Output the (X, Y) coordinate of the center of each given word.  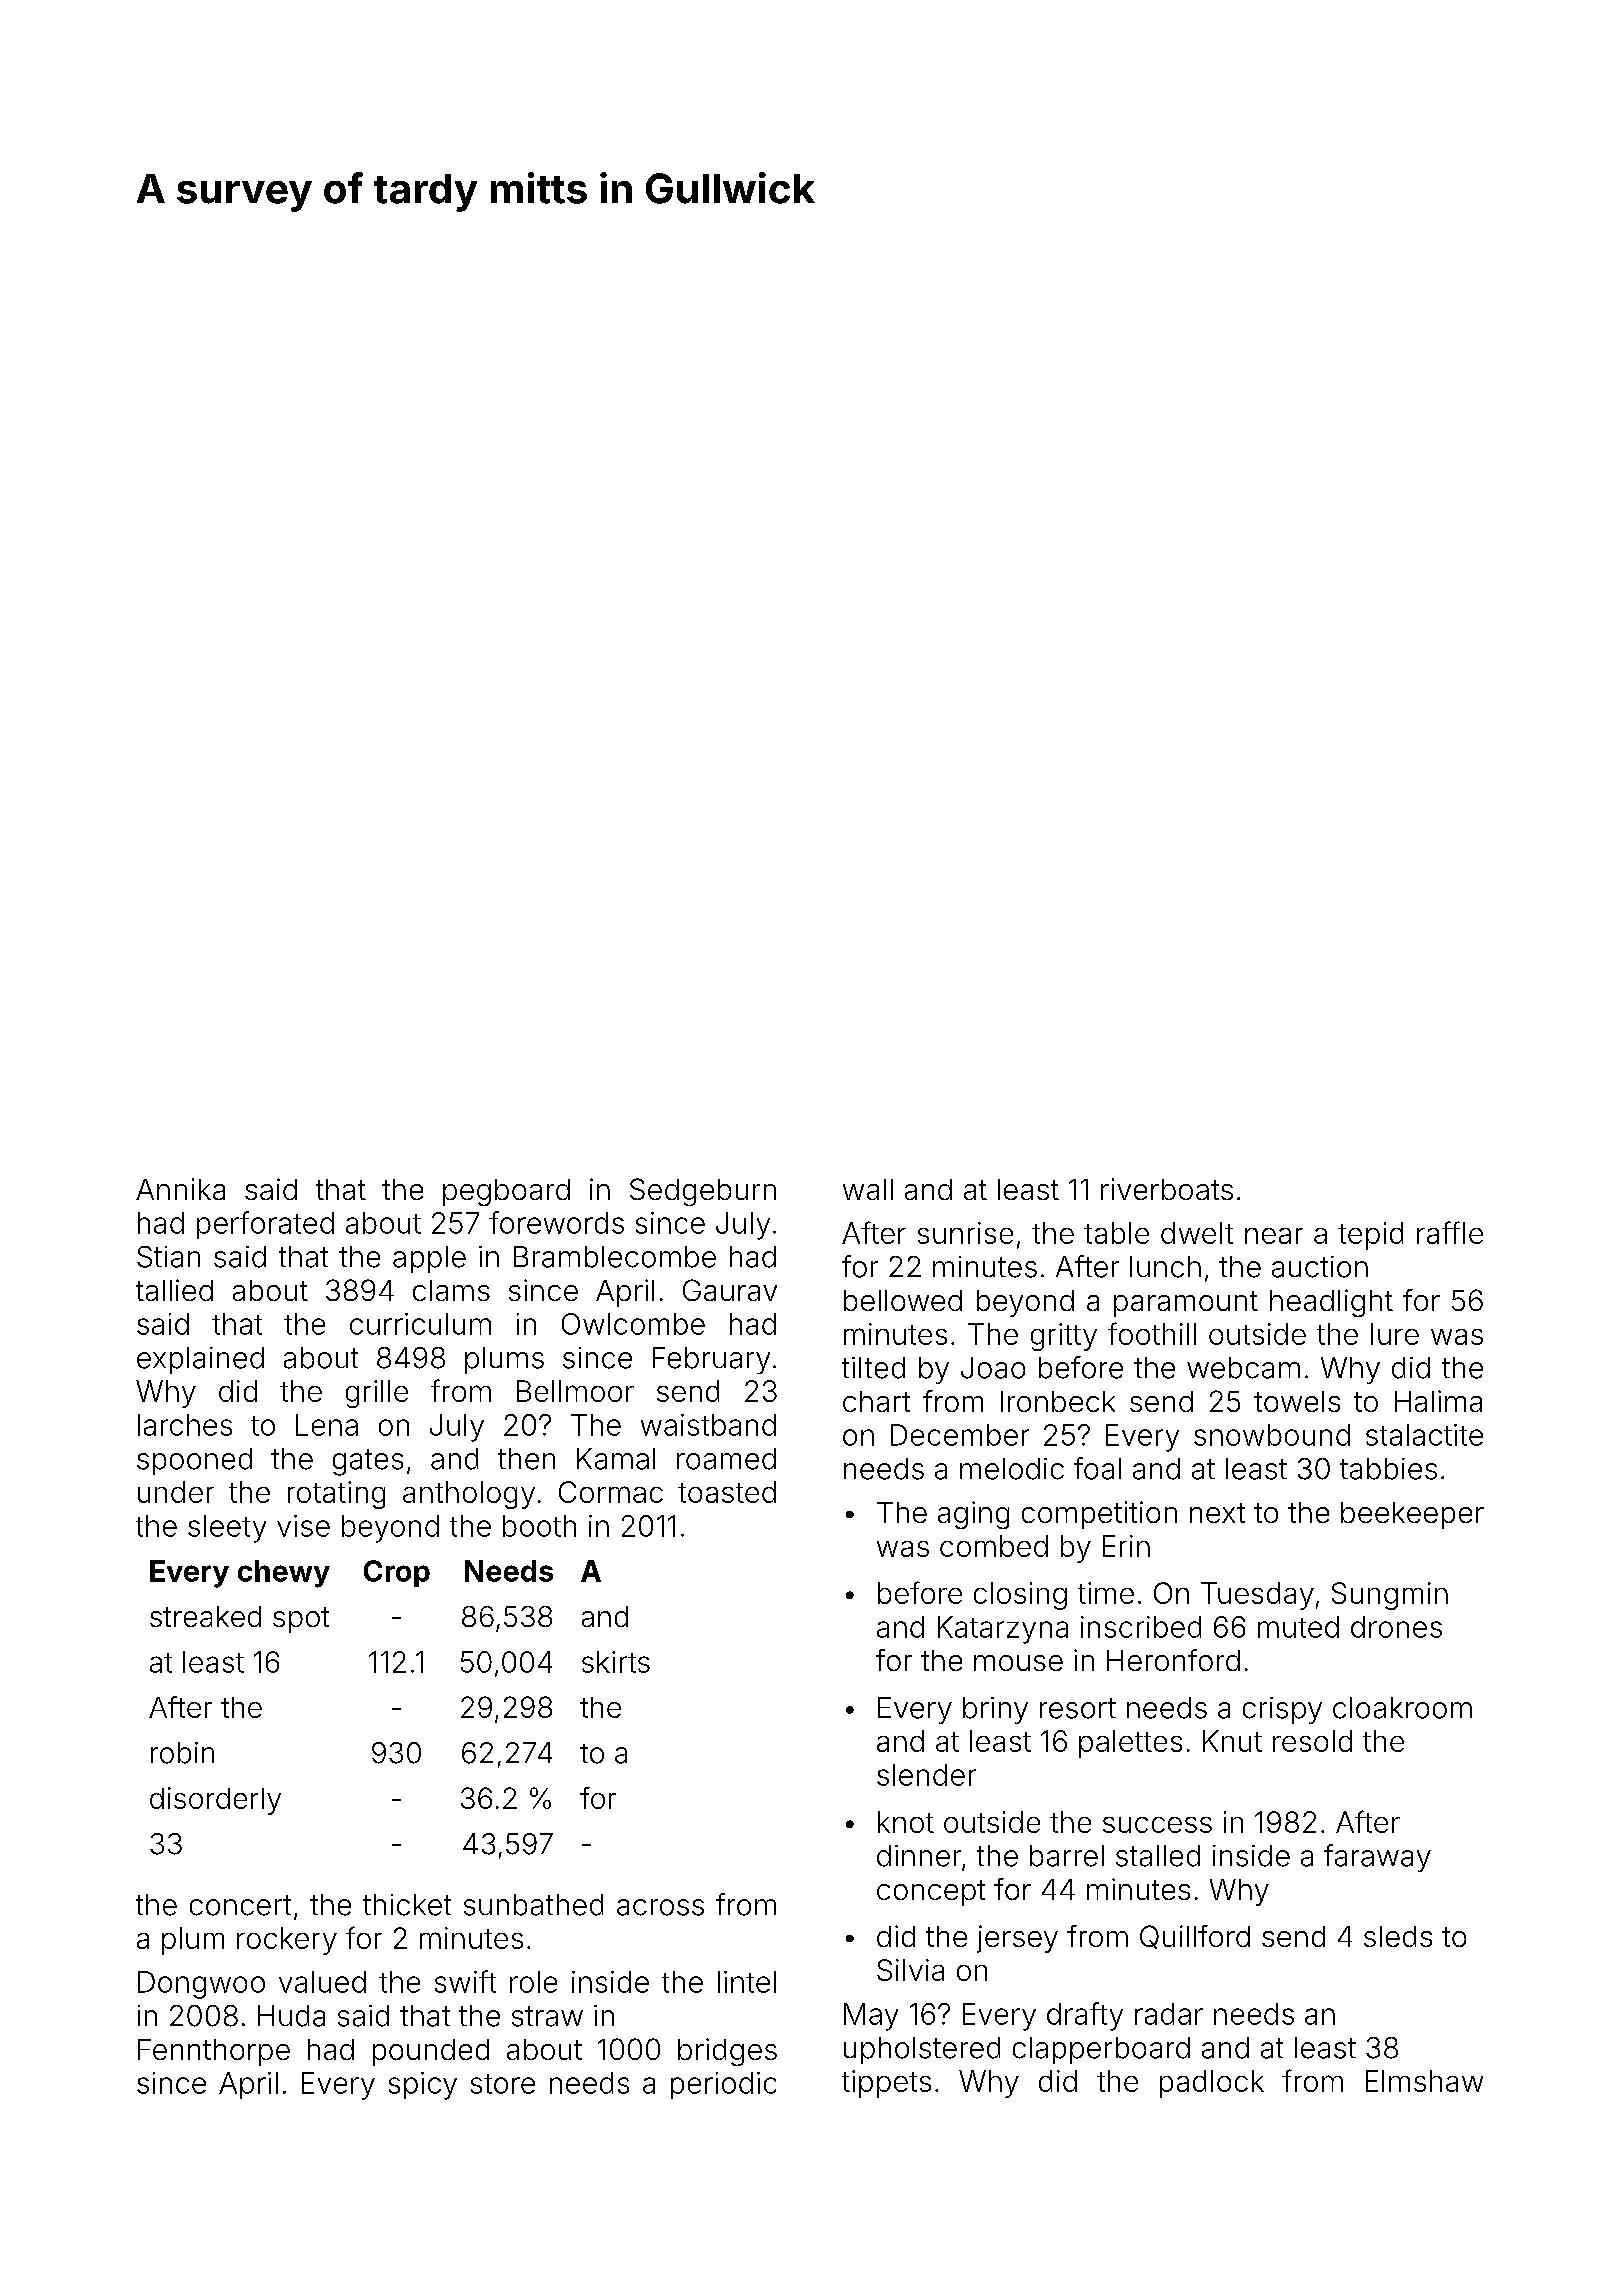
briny (995, 1710)
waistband (708, 1425)
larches (185, 1425)
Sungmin (1390, 1596)
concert (240, 1905)
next (1217, 1513)
